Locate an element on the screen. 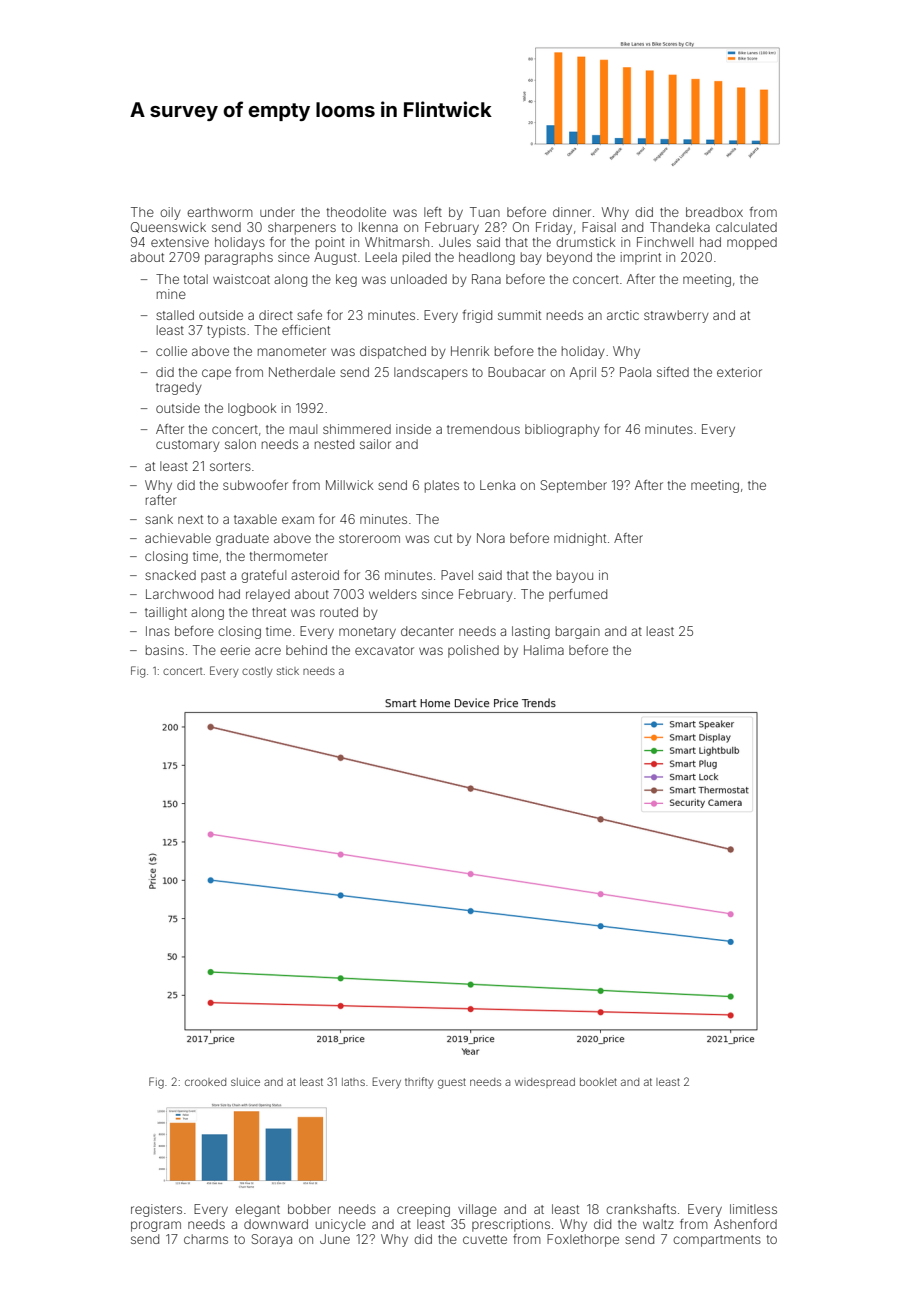  earthworm is located at coordinates (220, 212).
